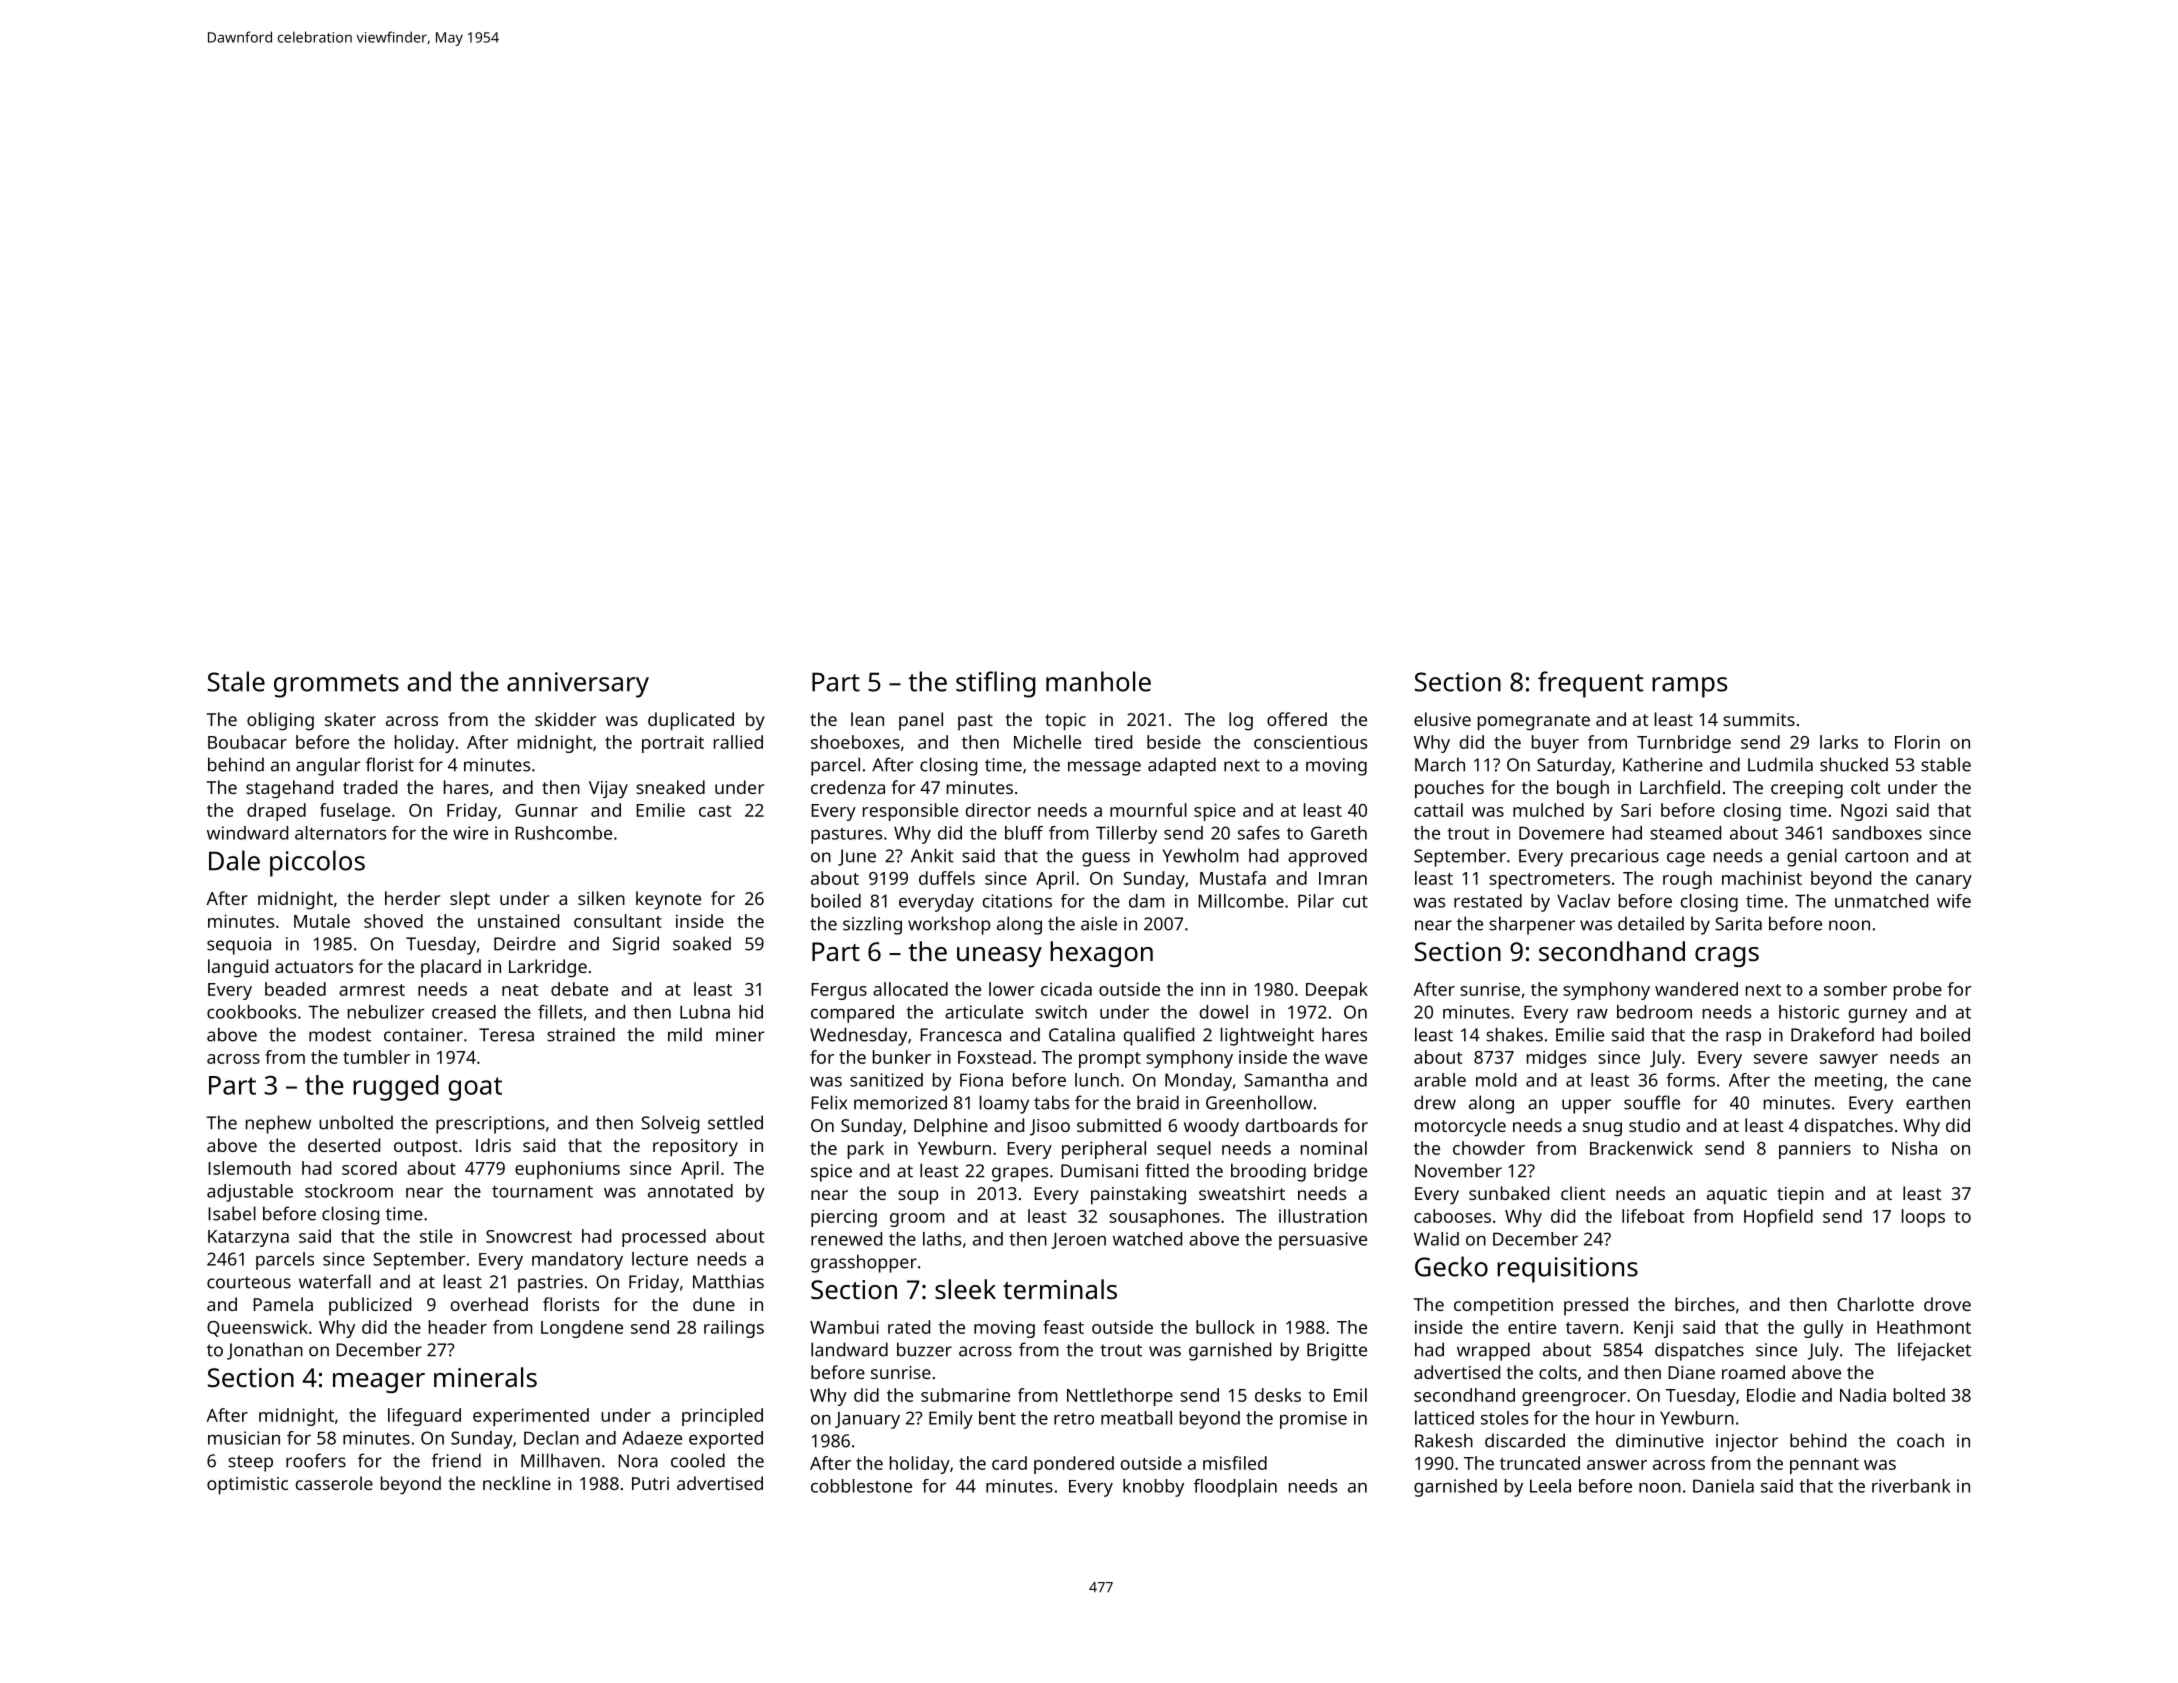  What do you see at coordinates (265, 1351) in the screenshot?
I see `Jonathan` at bounding box center [265, 1351].
